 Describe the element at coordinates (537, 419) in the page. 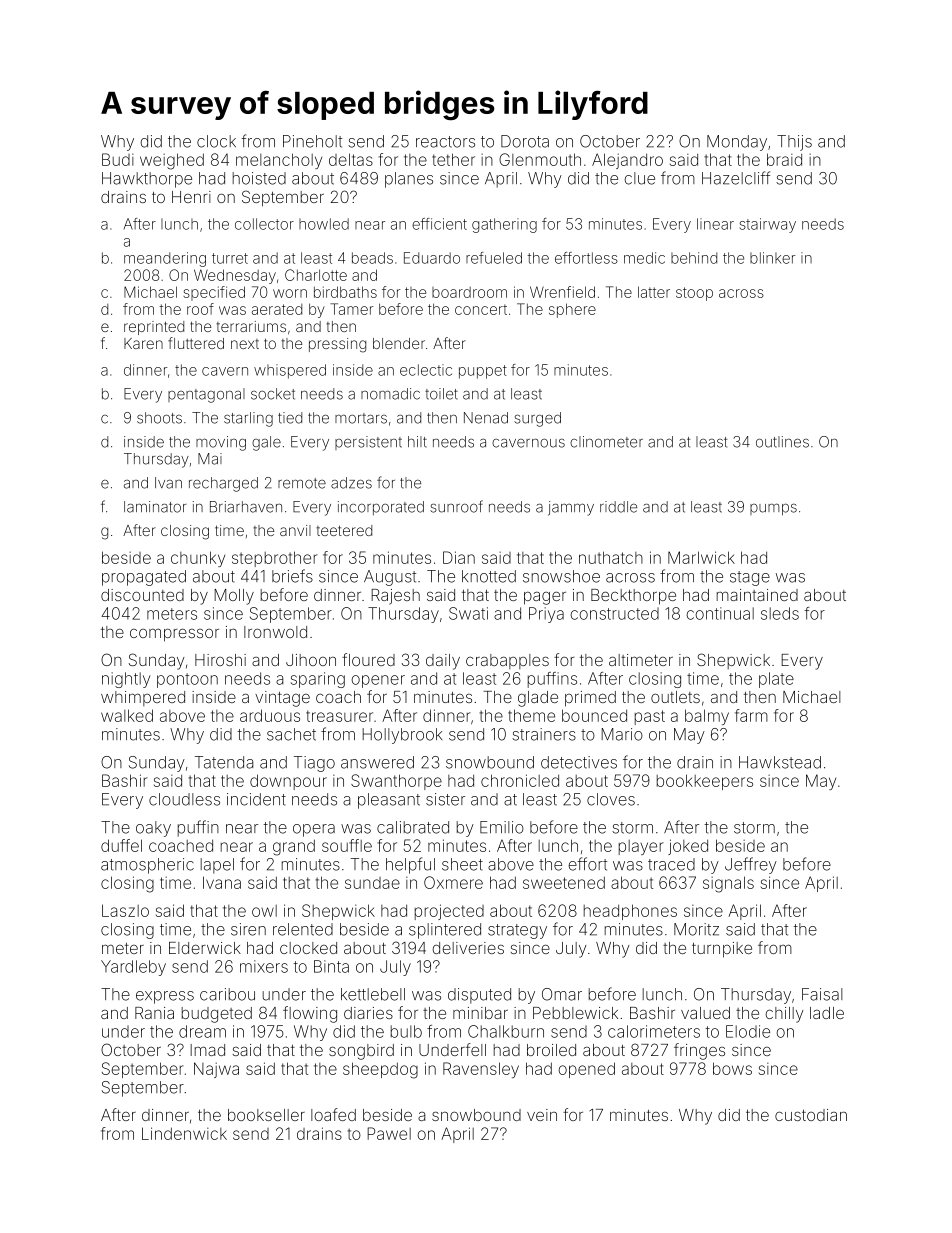

I see `surged` at that location.
